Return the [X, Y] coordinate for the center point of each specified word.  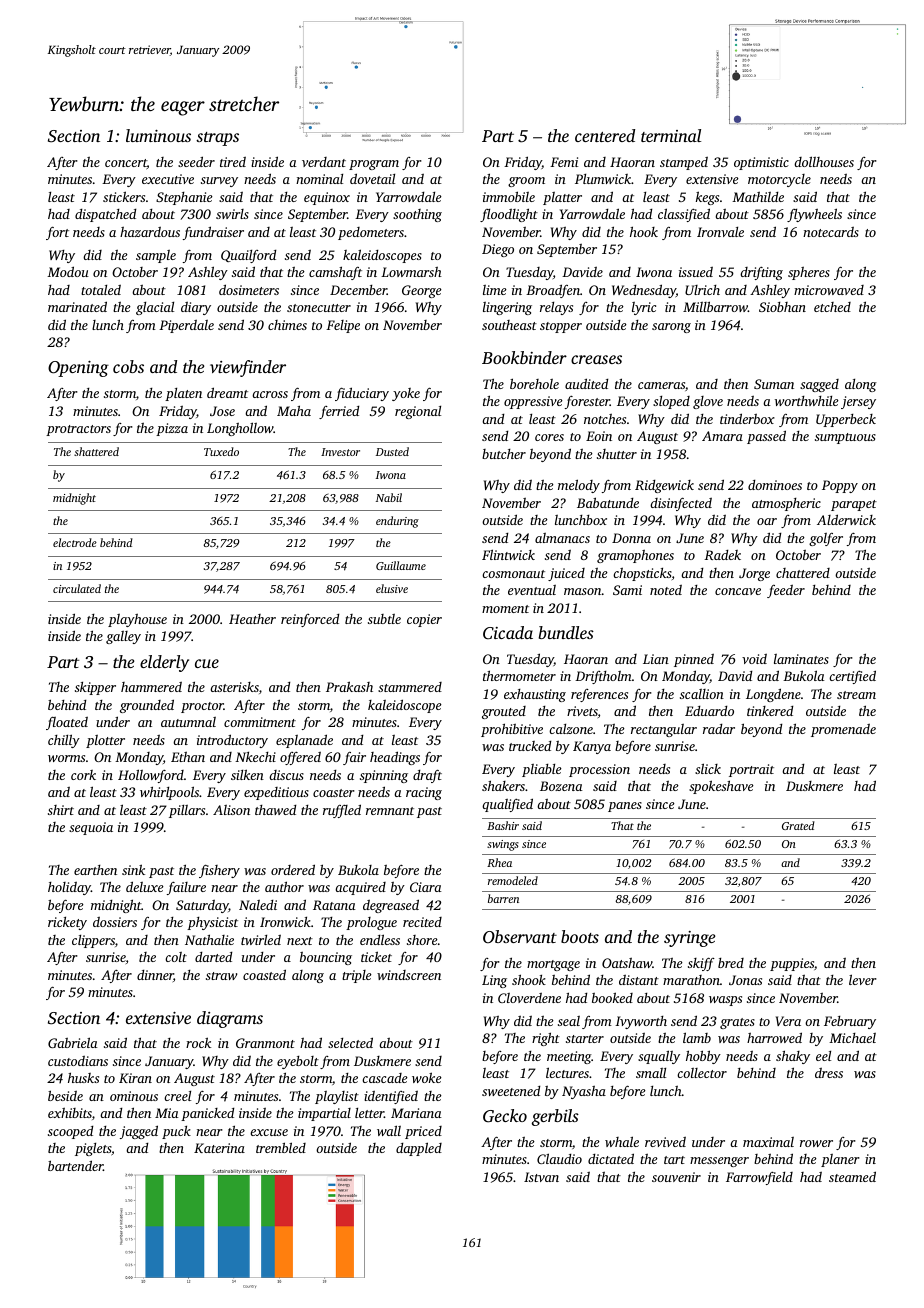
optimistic [761, 163]
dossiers [115, 922]
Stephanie [184, 198]
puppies [792, 964]
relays [556, 308]
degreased [391, 906]
